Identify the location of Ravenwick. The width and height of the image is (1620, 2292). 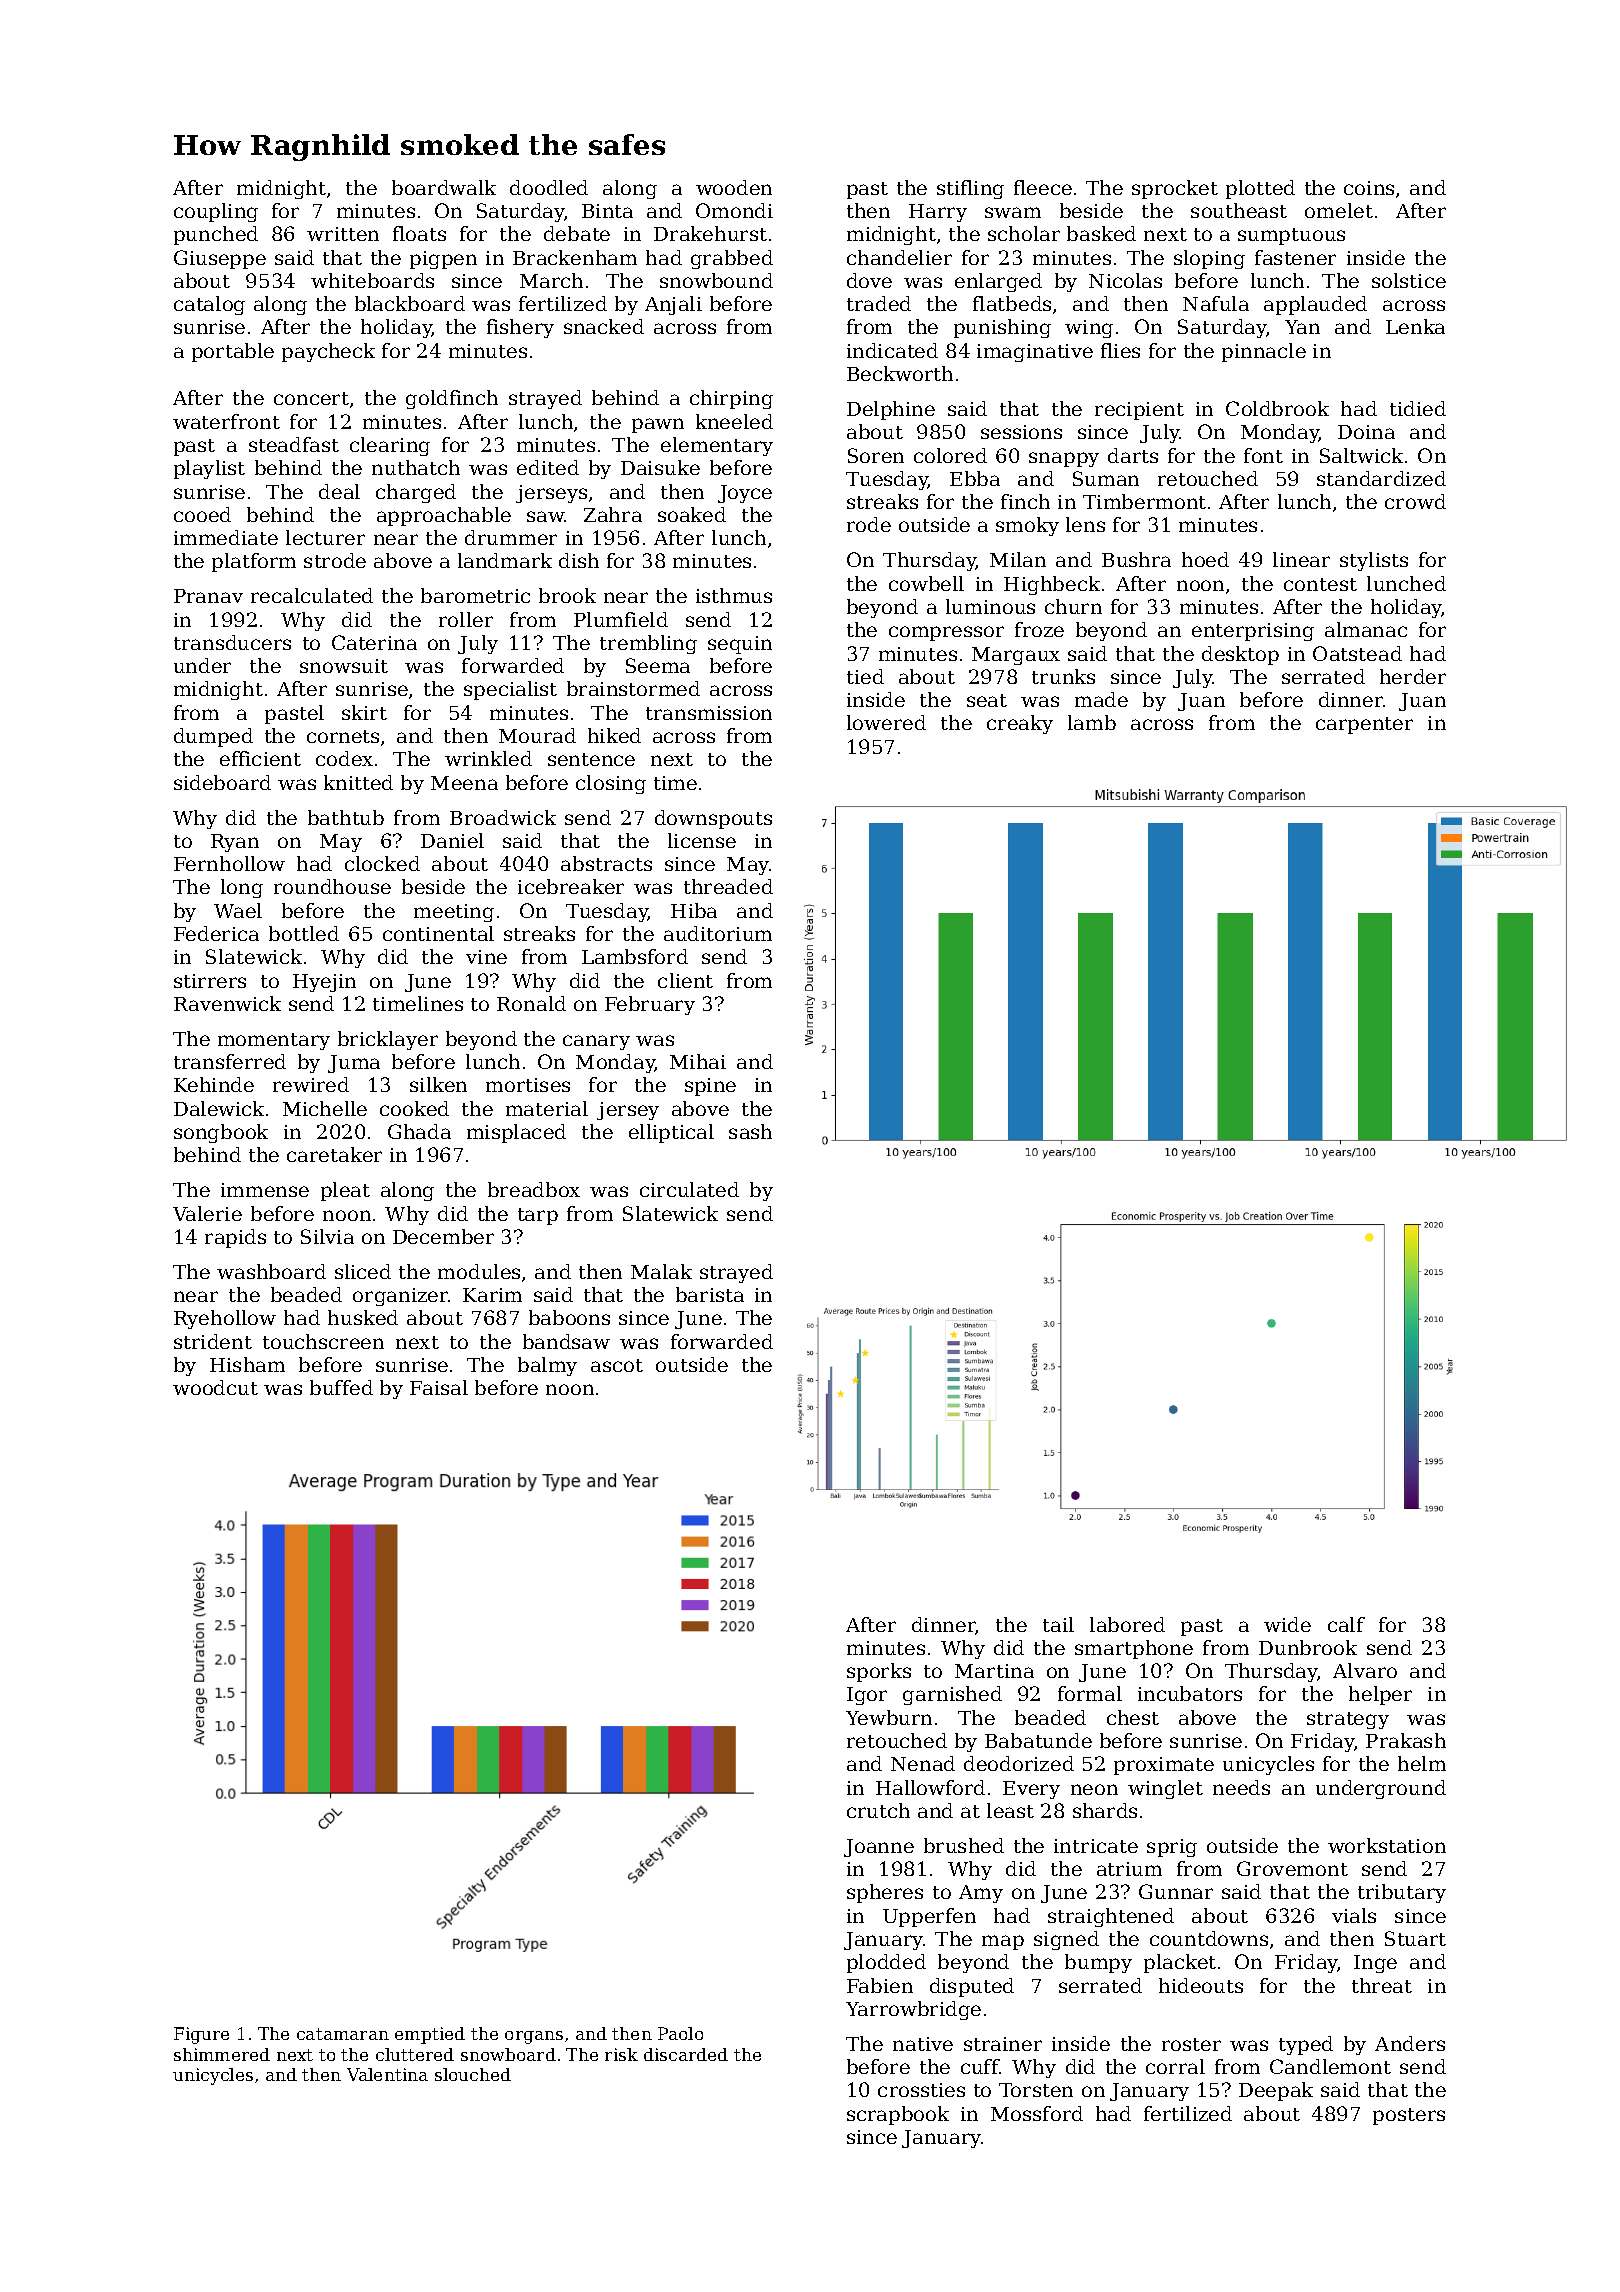
(227, 1003).
